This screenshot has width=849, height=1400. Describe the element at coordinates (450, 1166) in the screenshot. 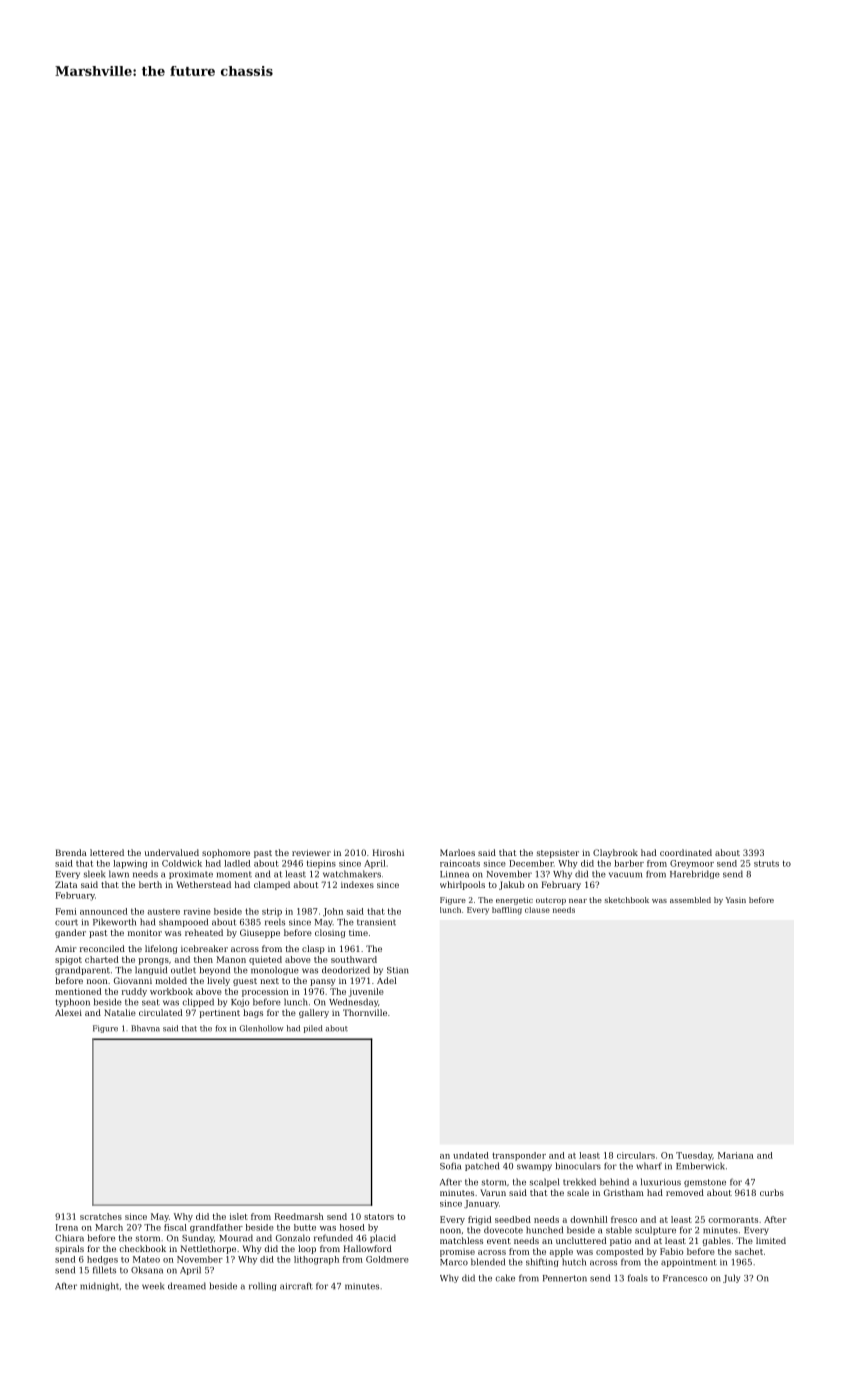

I see `Sofia` at that location.
